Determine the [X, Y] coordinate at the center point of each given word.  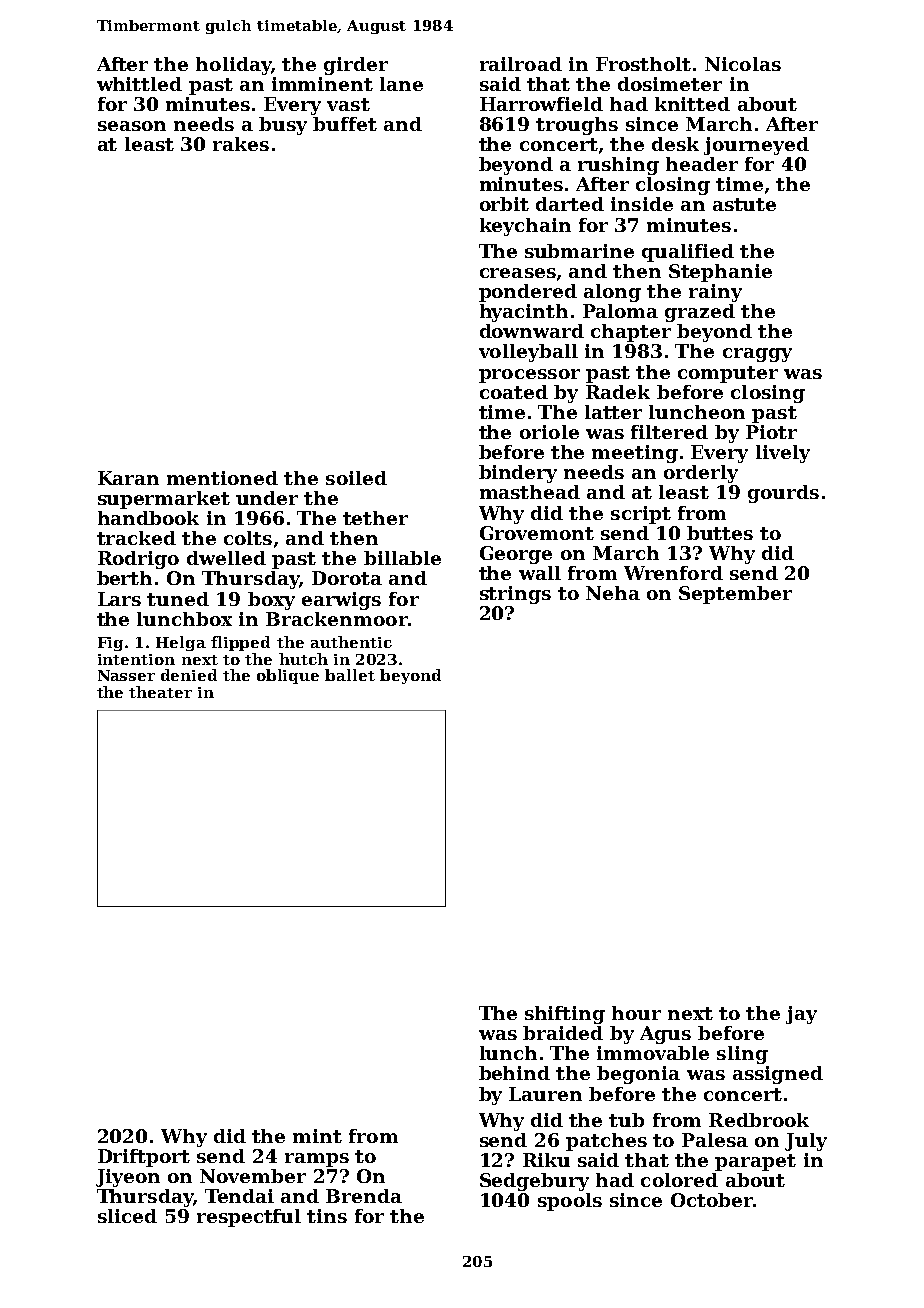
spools [570, 1202]
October [712, 1200]
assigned [778, 1075]
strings [515, 595]
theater [160, 692]
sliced [127, 1216]
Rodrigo [138, 560]
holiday [233, 66]
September [735, 595]
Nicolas [743, 64]
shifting [565, 1015]
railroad [521, 64]
